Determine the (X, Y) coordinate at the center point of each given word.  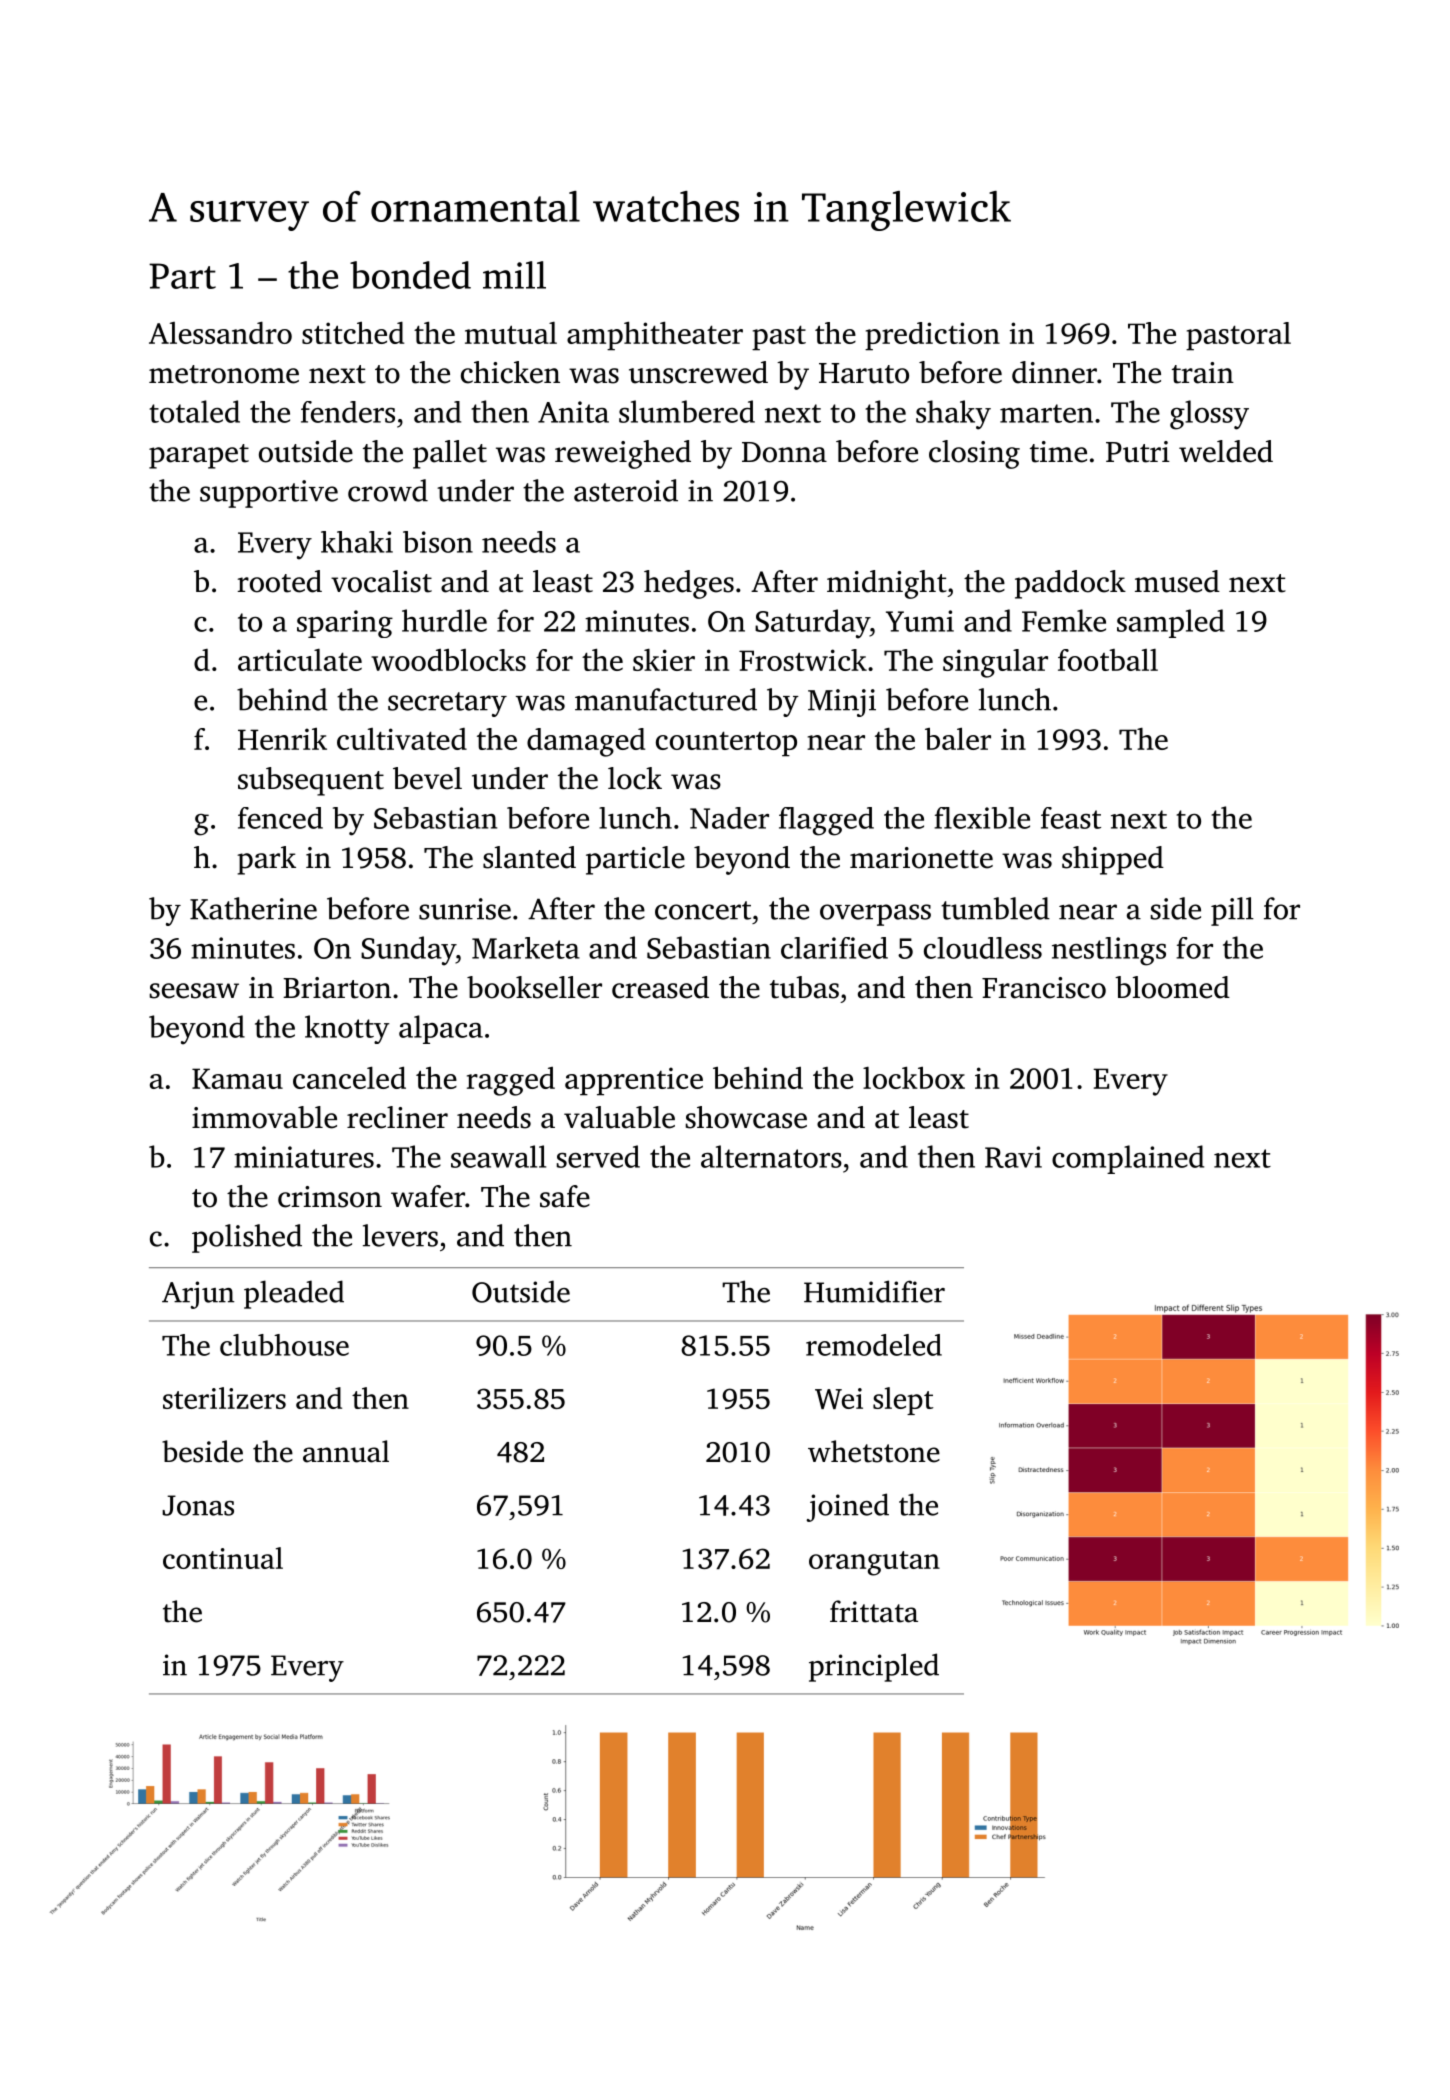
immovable (264, 1117)
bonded (410, 275)
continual (223, 1558)
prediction (932, 336)
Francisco (1044, 988)
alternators (771, 1156)
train (1203, 373)
